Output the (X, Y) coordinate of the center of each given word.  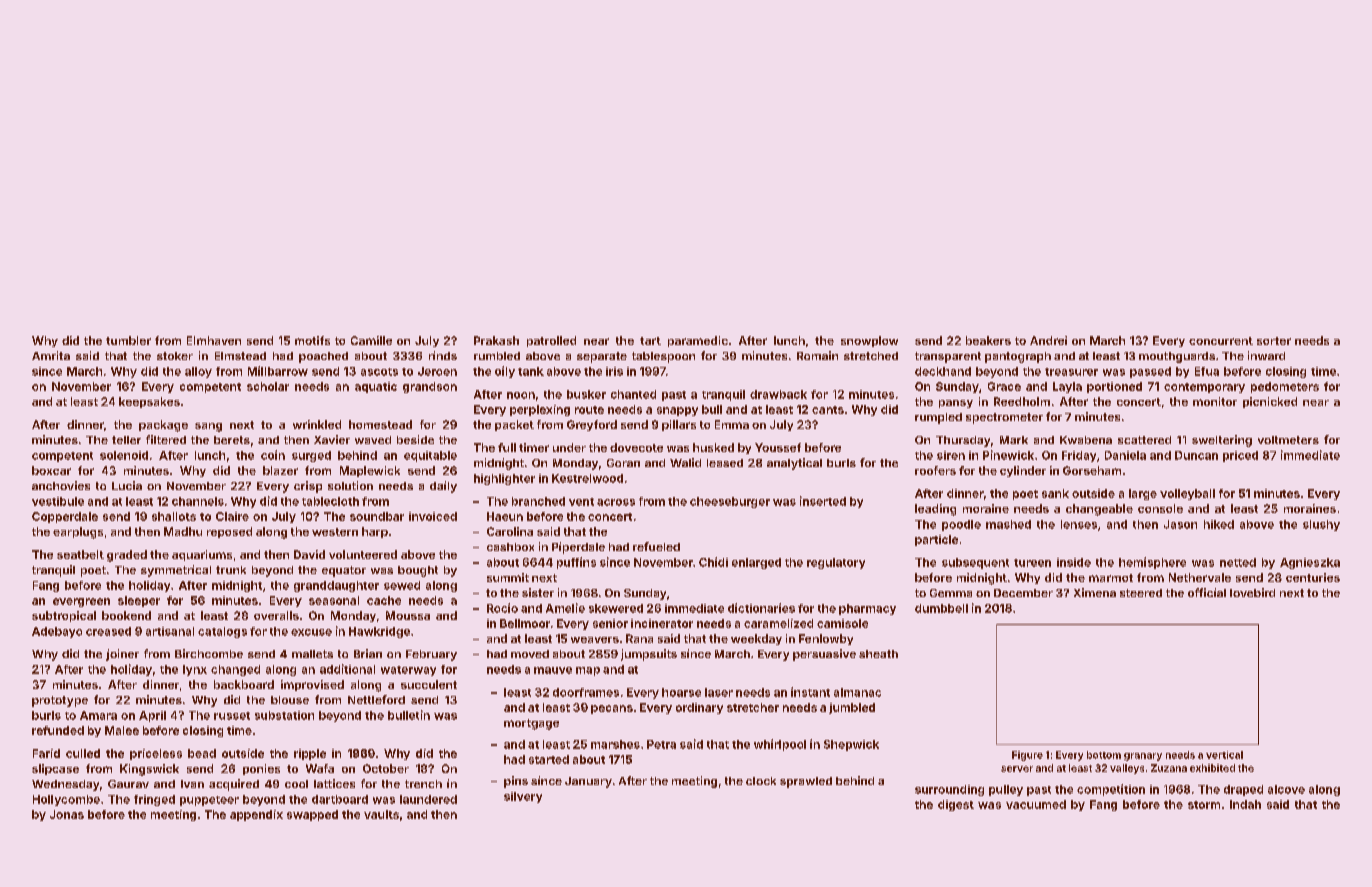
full (507, 447)
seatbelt (80, 554)
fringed (154, 800)
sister (538, 592)
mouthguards (1177, 357)
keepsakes (149, 402)
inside (1074, 562)
